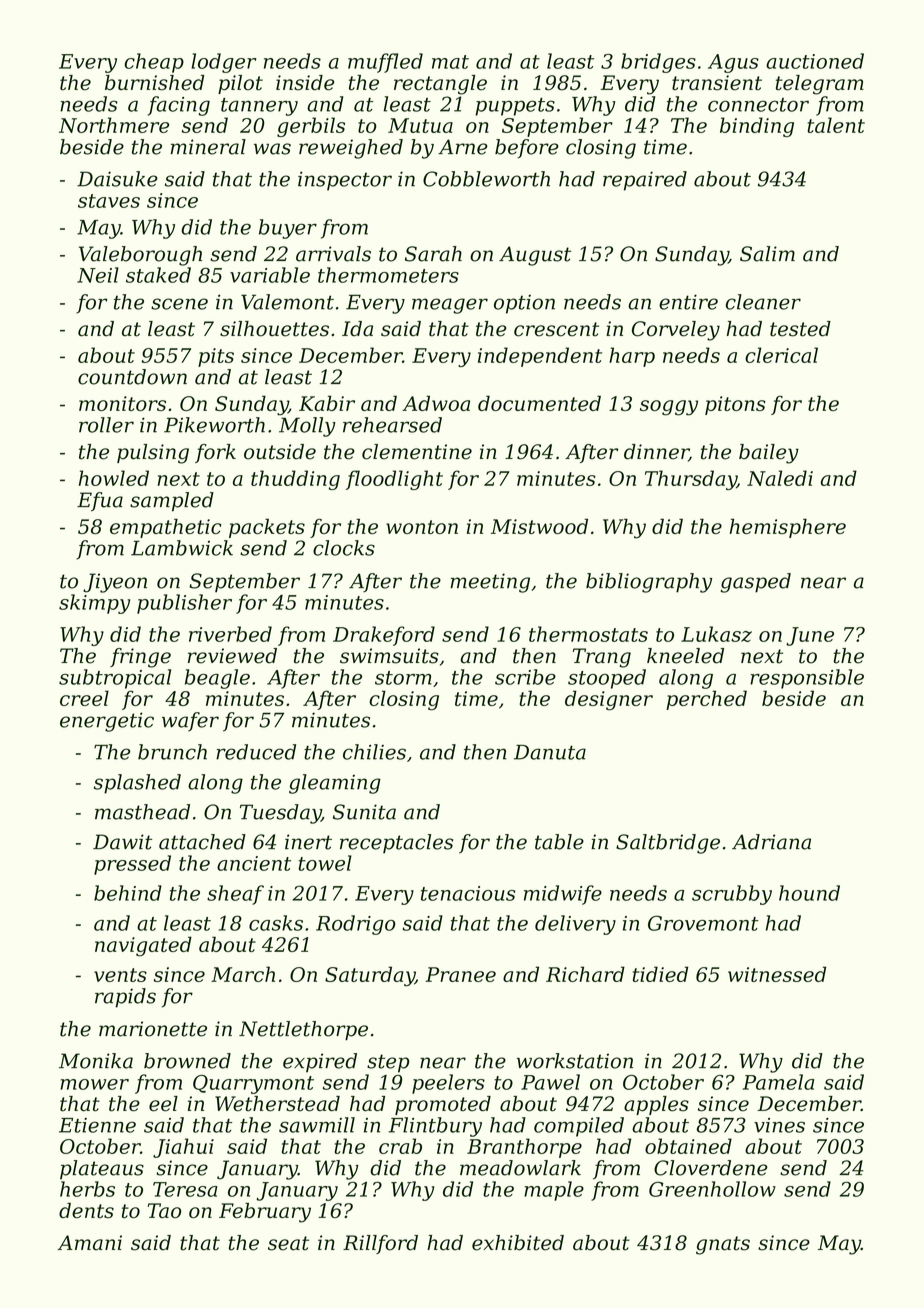 Image resolution: width=924 pixels, height=1308 pixels. Describe the element at coordinates (370, 976) in the page. I see `Saturday` at that location.
